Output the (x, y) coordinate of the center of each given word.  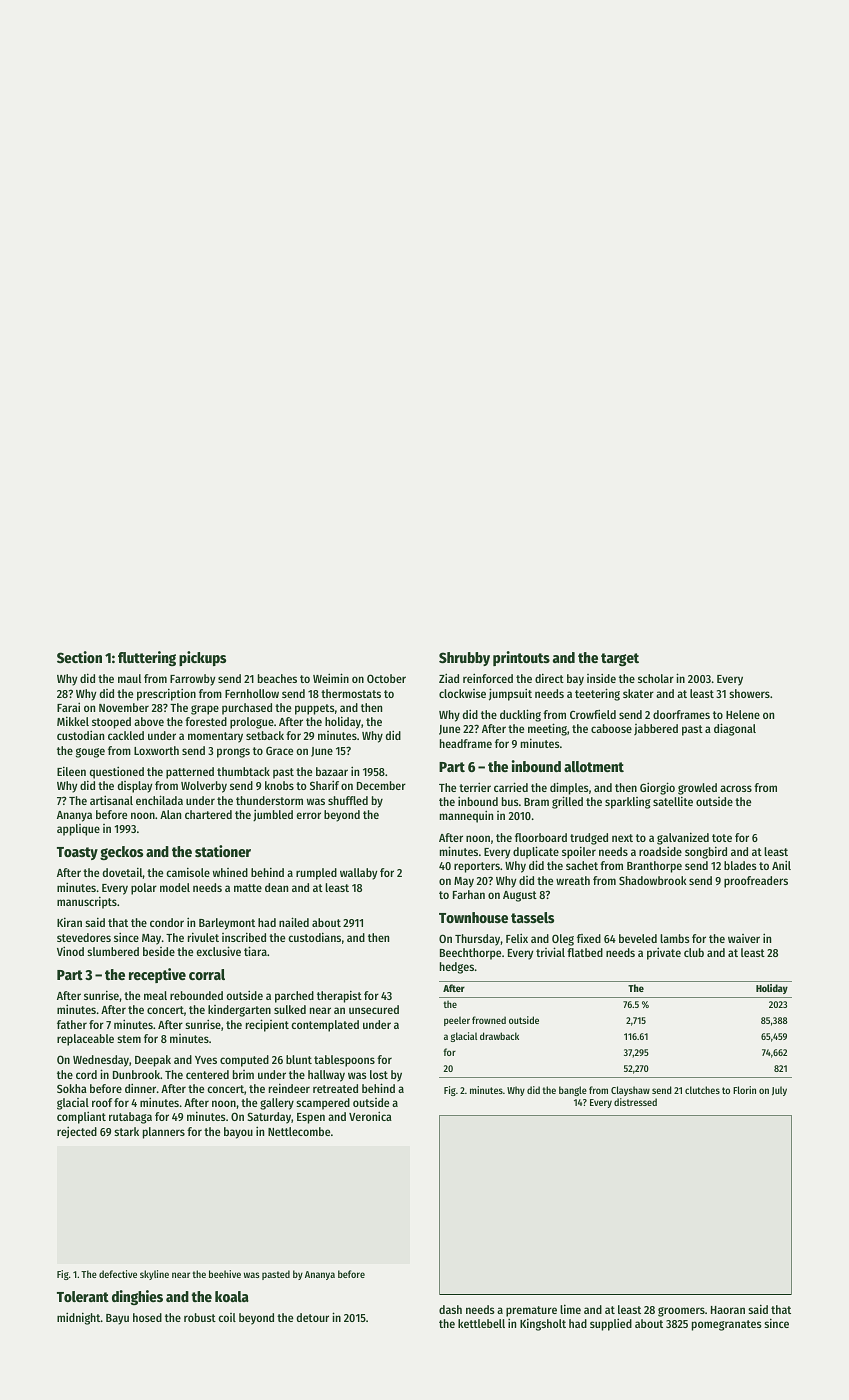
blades (740, 865)
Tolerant (83, 1296)
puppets (315, 709)
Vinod (70, 951)
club (694, 952)
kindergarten (239, 1011)
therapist (339, 996)
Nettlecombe (299, 1131)
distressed (635, 1102)
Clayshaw (630, 1091)
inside (601, 678)
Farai (68, 707)
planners (164, 1133)
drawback (499, 1036)
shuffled (348, 800)
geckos (121, 853)
